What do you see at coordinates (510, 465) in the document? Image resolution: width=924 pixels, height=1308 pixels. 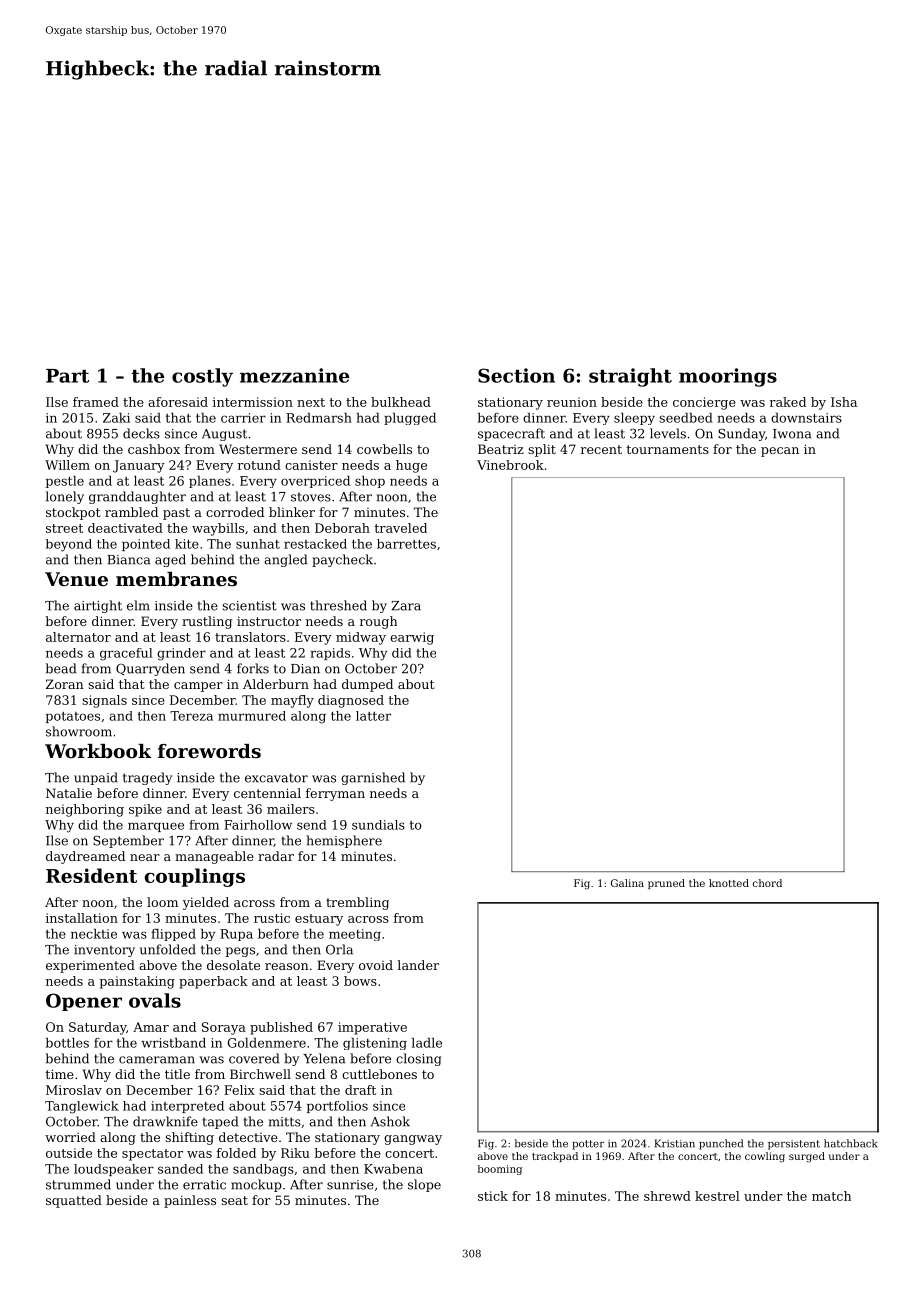 I see `Vinebrook` at bounding box center [510, 465].
